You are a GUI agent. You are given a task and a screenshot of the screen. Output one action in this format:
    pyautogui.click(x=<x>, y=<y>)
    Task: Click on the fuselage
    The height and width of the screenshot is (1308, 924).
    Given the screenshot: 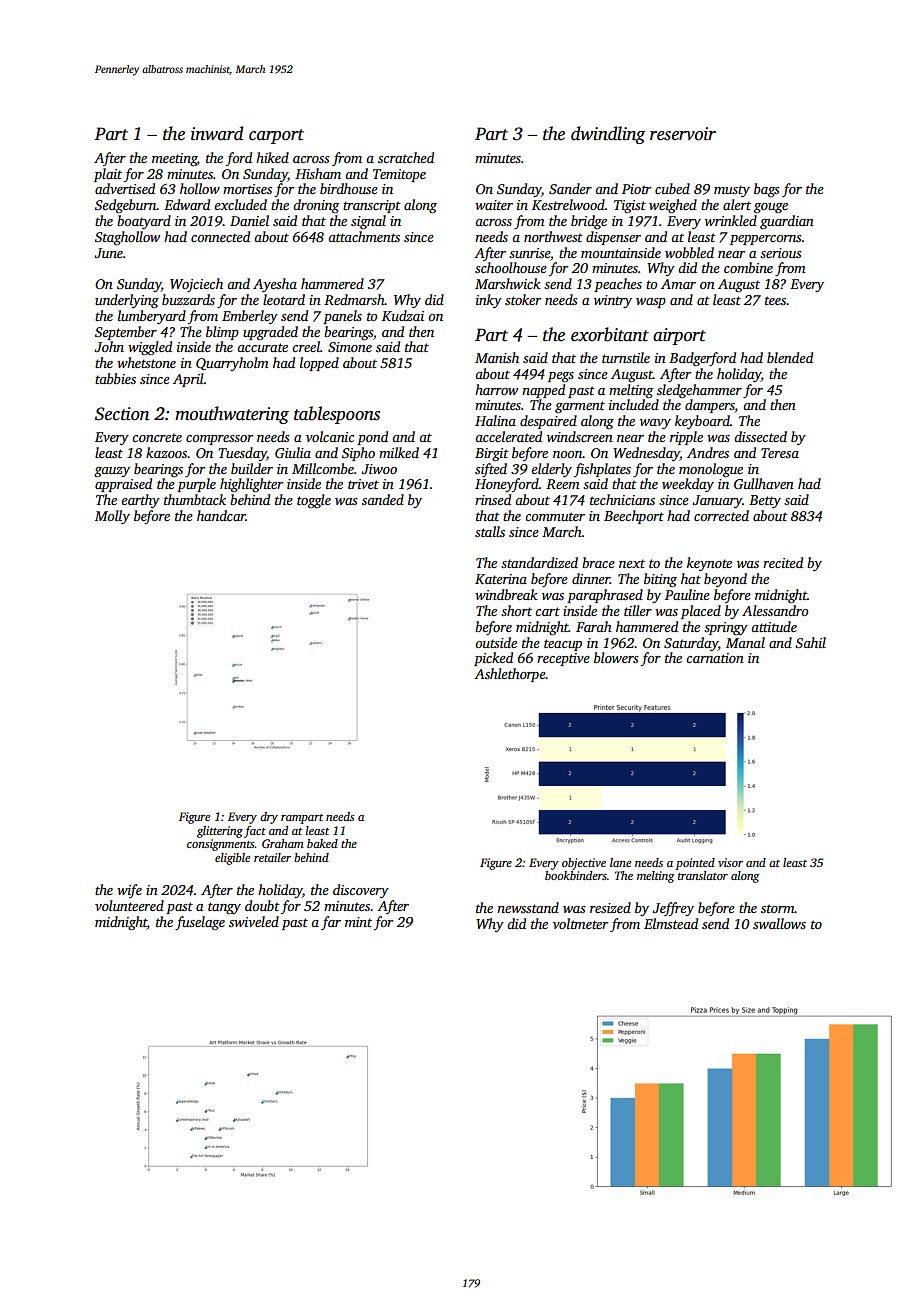 What is the action you would take?
    pyautogui.click(x=200, y=923)
